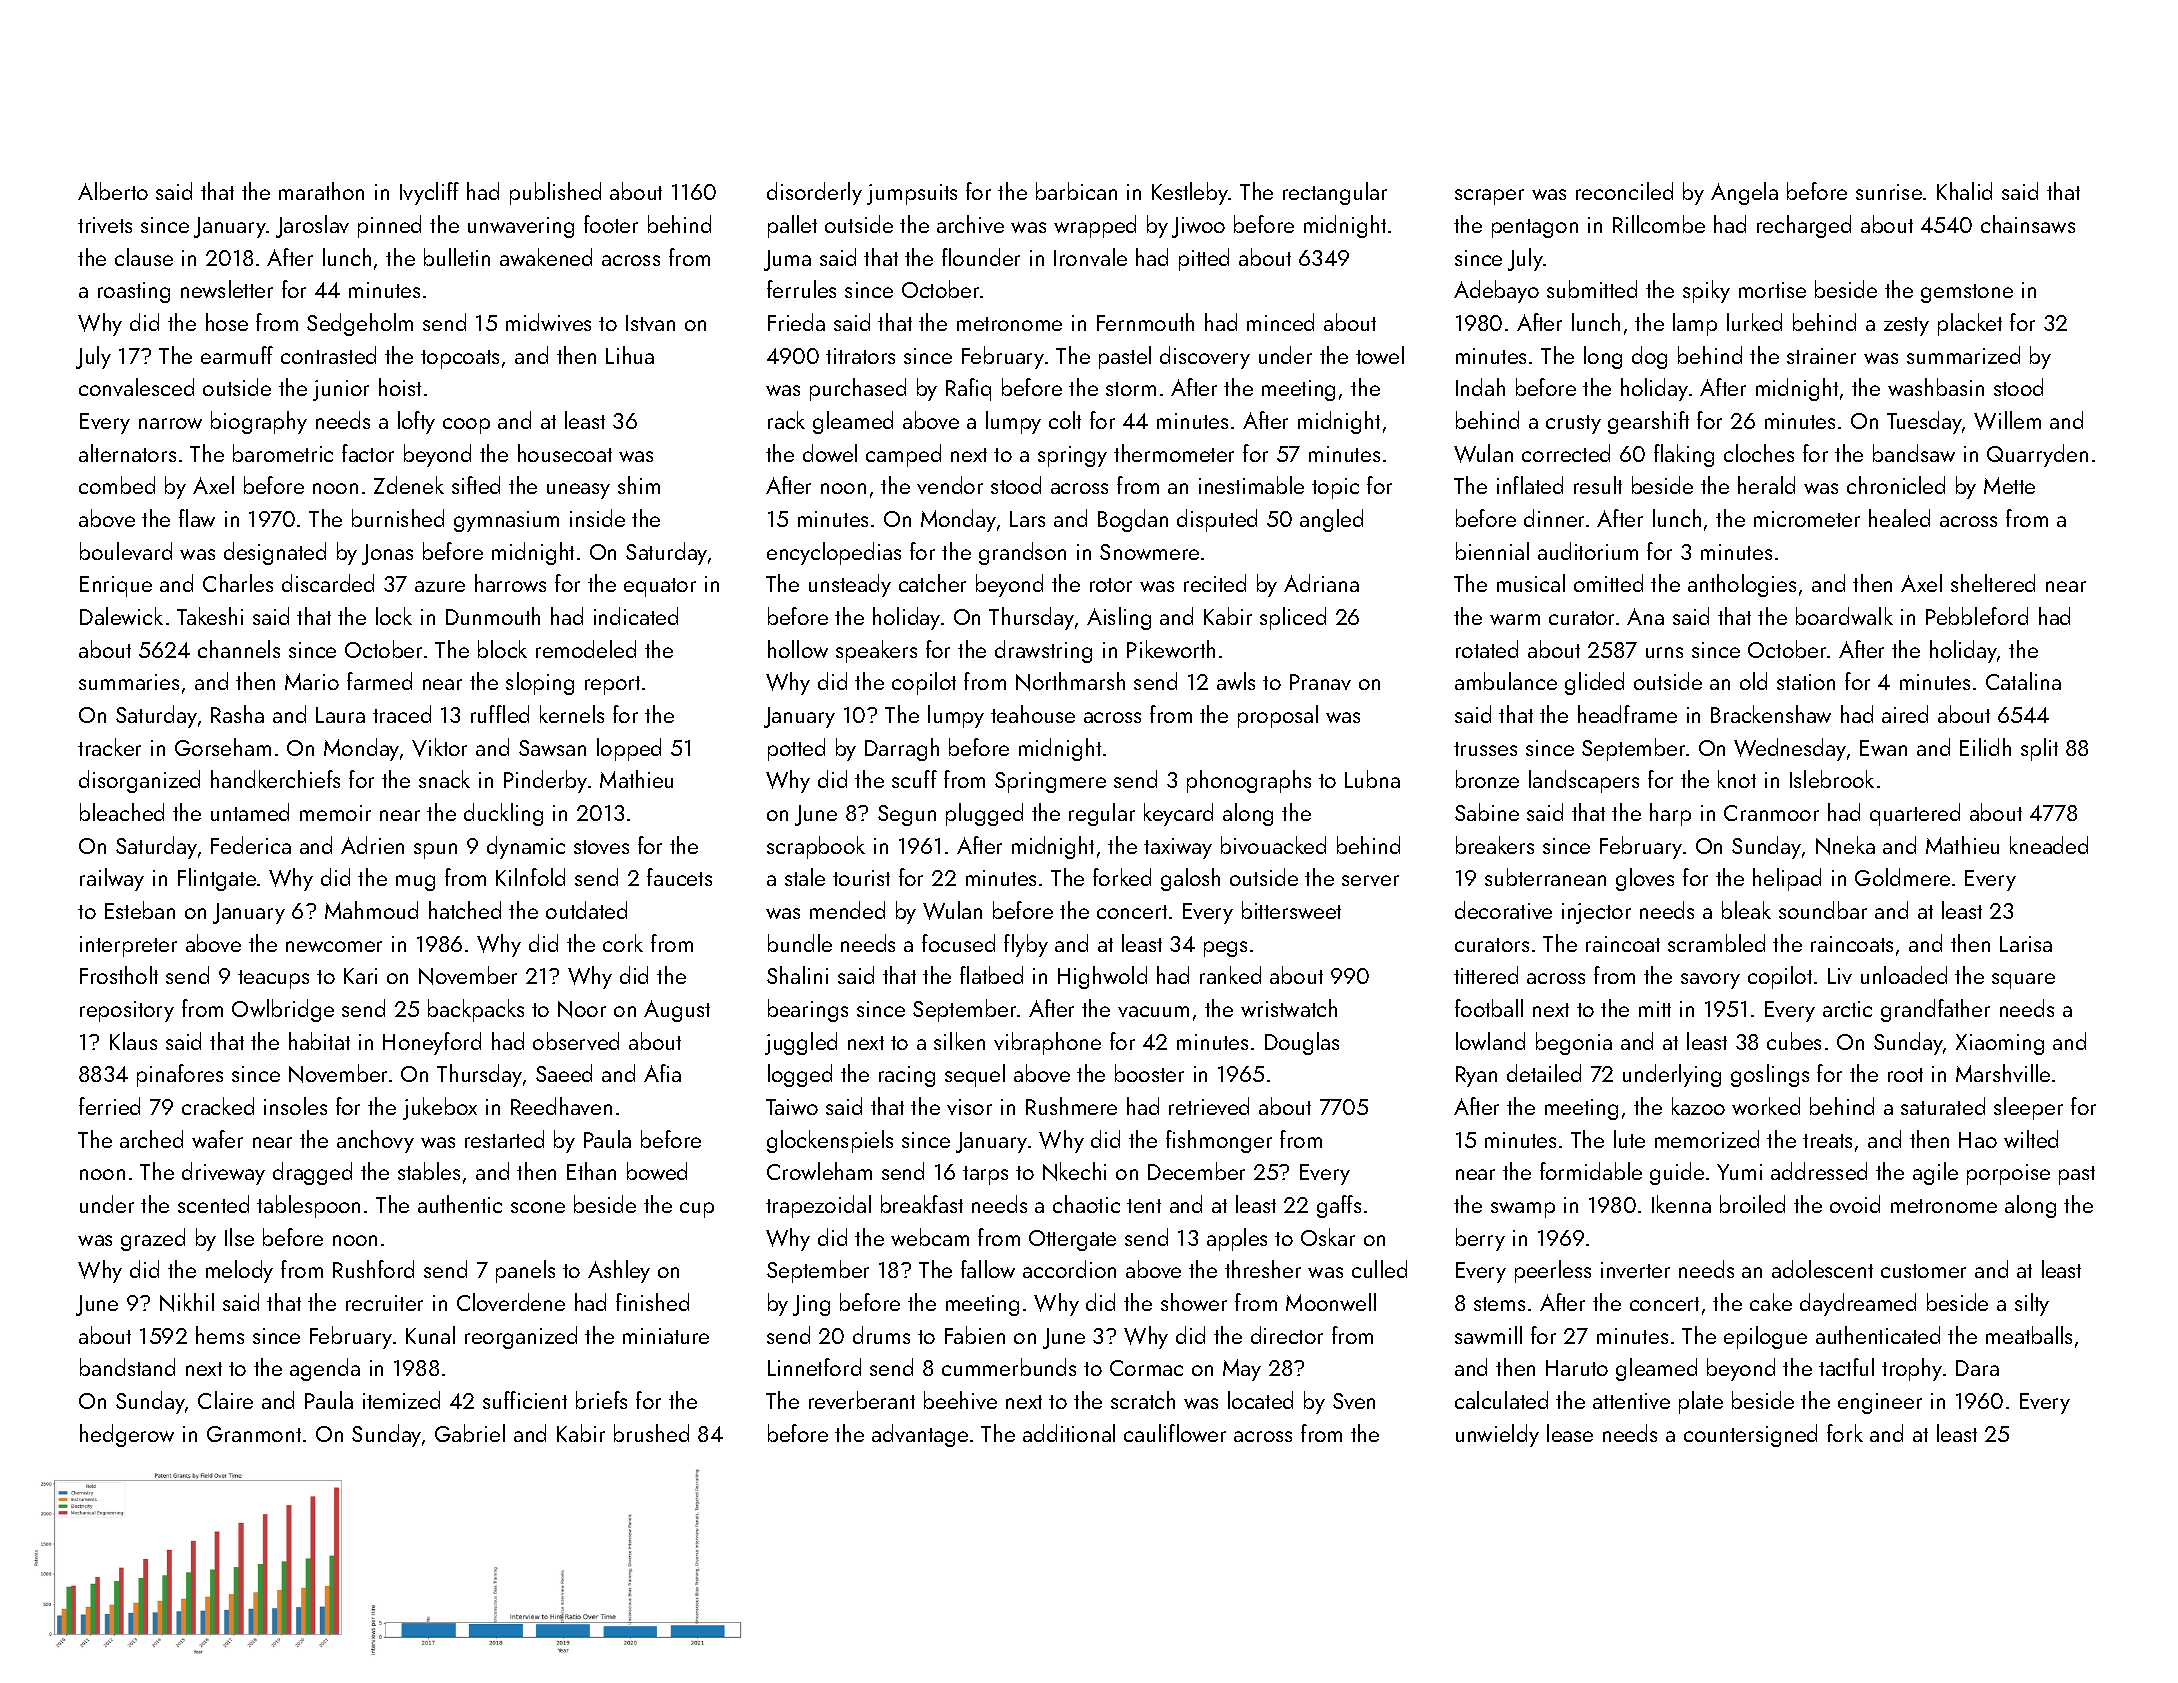 Image resolution: width=2178 pixels, height=1683 pixels. Describe the element at coordinates (1072, 456) in the screenshot. I see `springy` at that location.
